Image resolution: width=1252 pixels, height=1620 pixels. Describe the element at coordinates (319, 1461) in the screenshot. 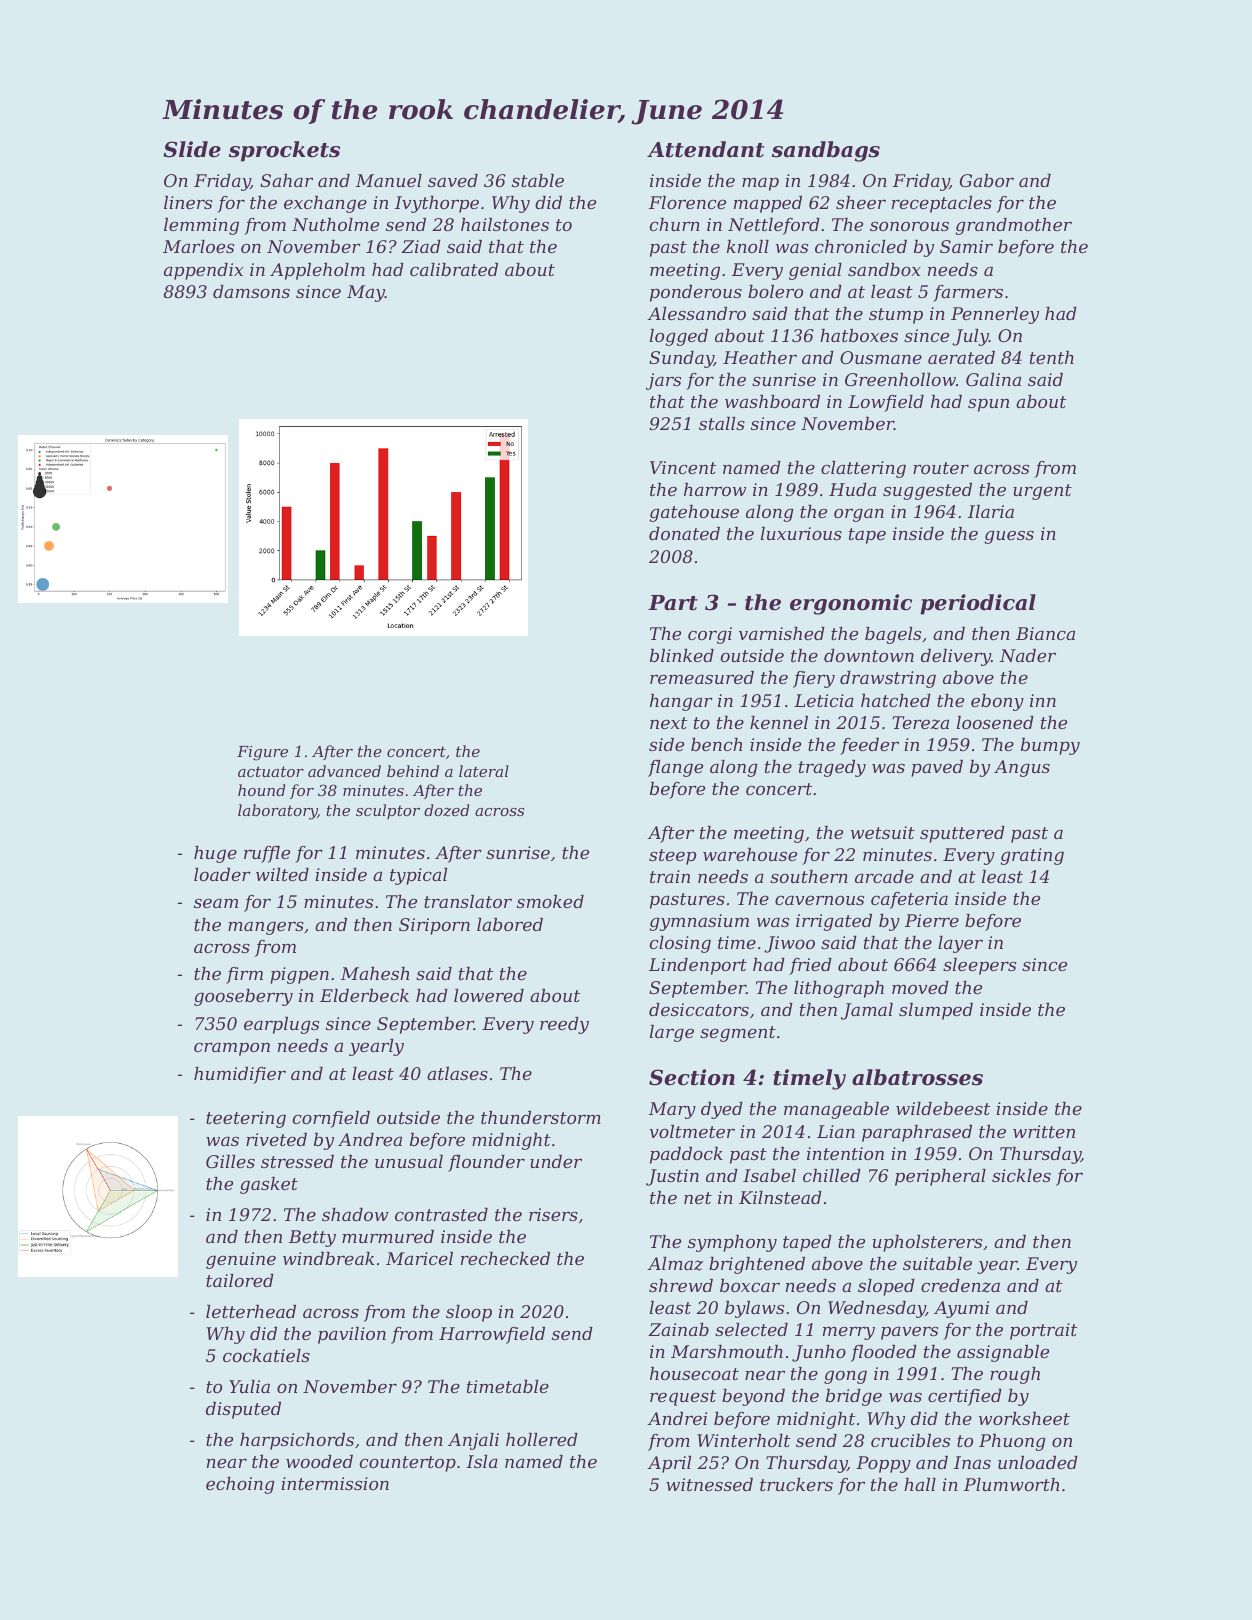

I see `wooded` at that location.
